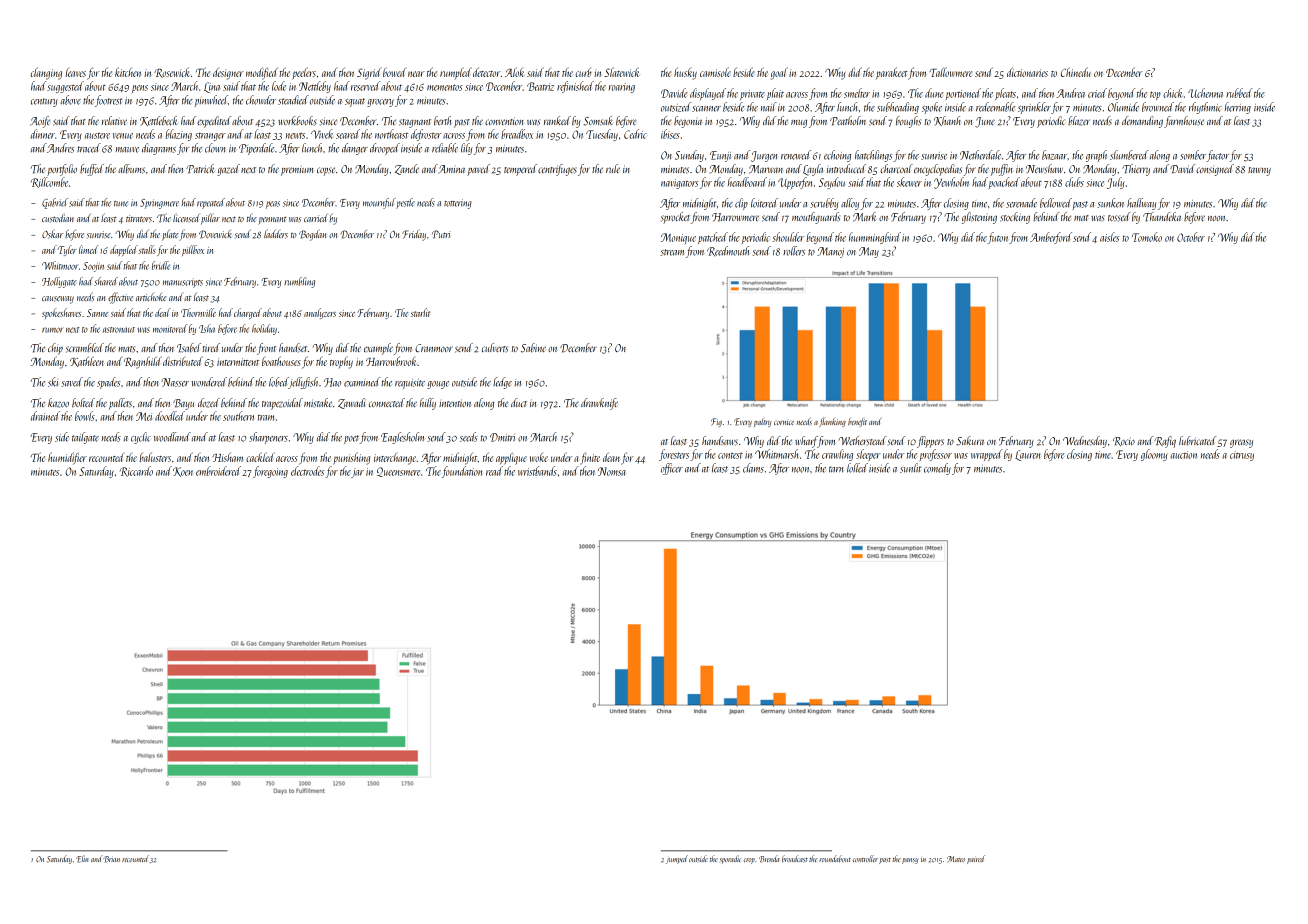  I want to click on Elin, so click(82, 859).
